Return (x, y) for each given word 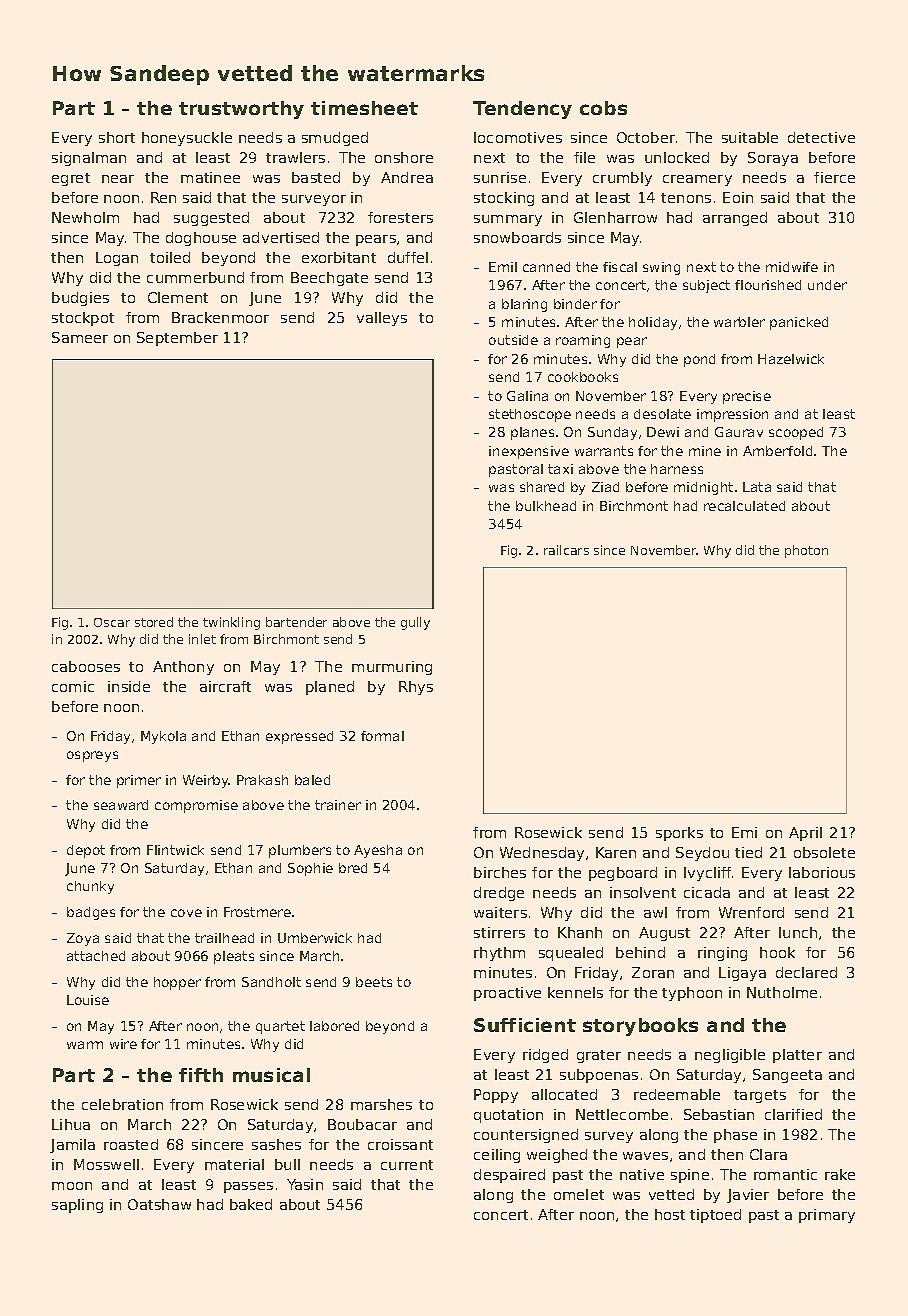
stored (154, 622)
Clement (178, 297)
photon (806, 551)
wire (123, 1044)
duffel (408, 257)
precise (747, 397)
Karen (616, 852)
